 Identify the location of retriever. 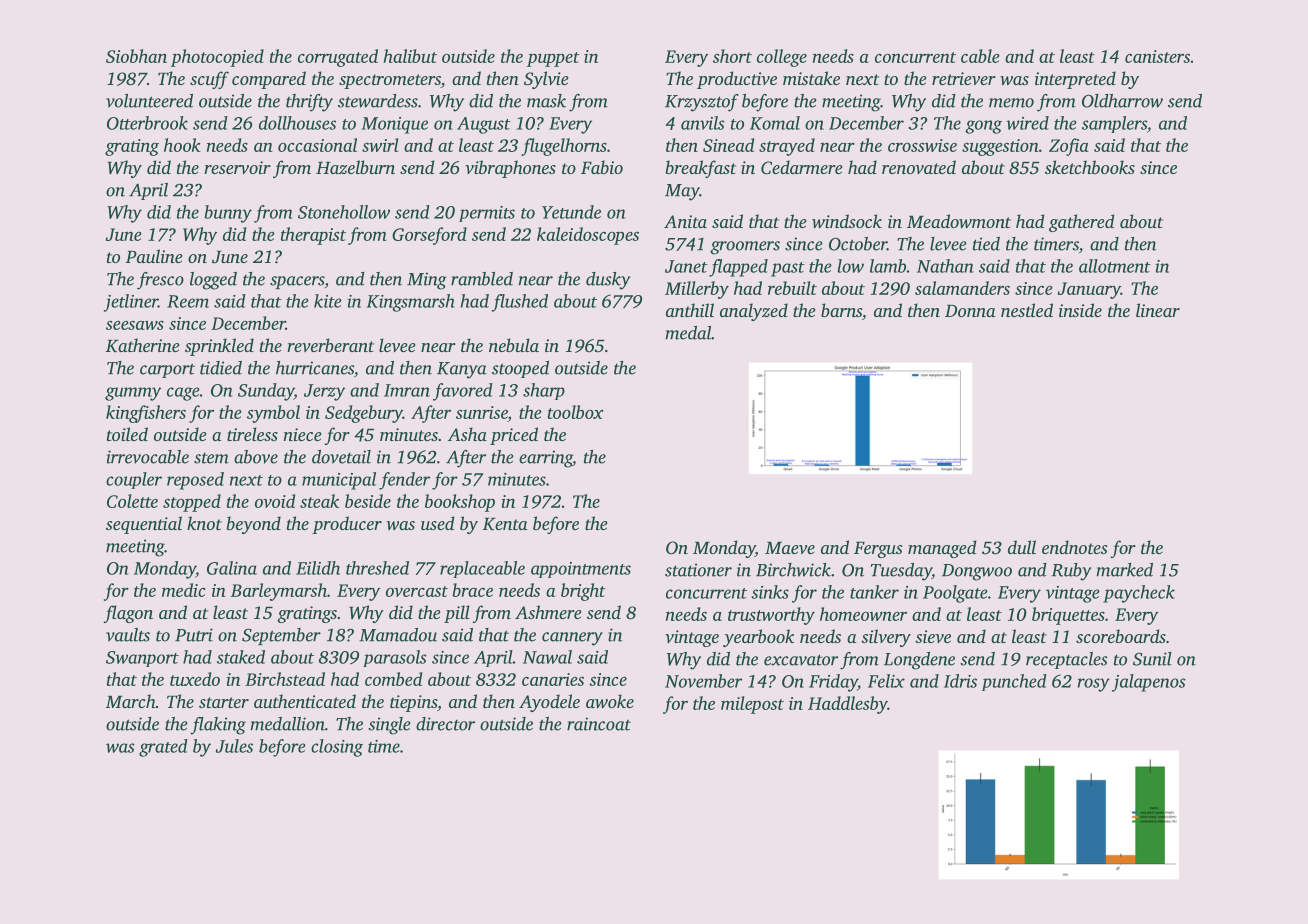
(964, 78).
